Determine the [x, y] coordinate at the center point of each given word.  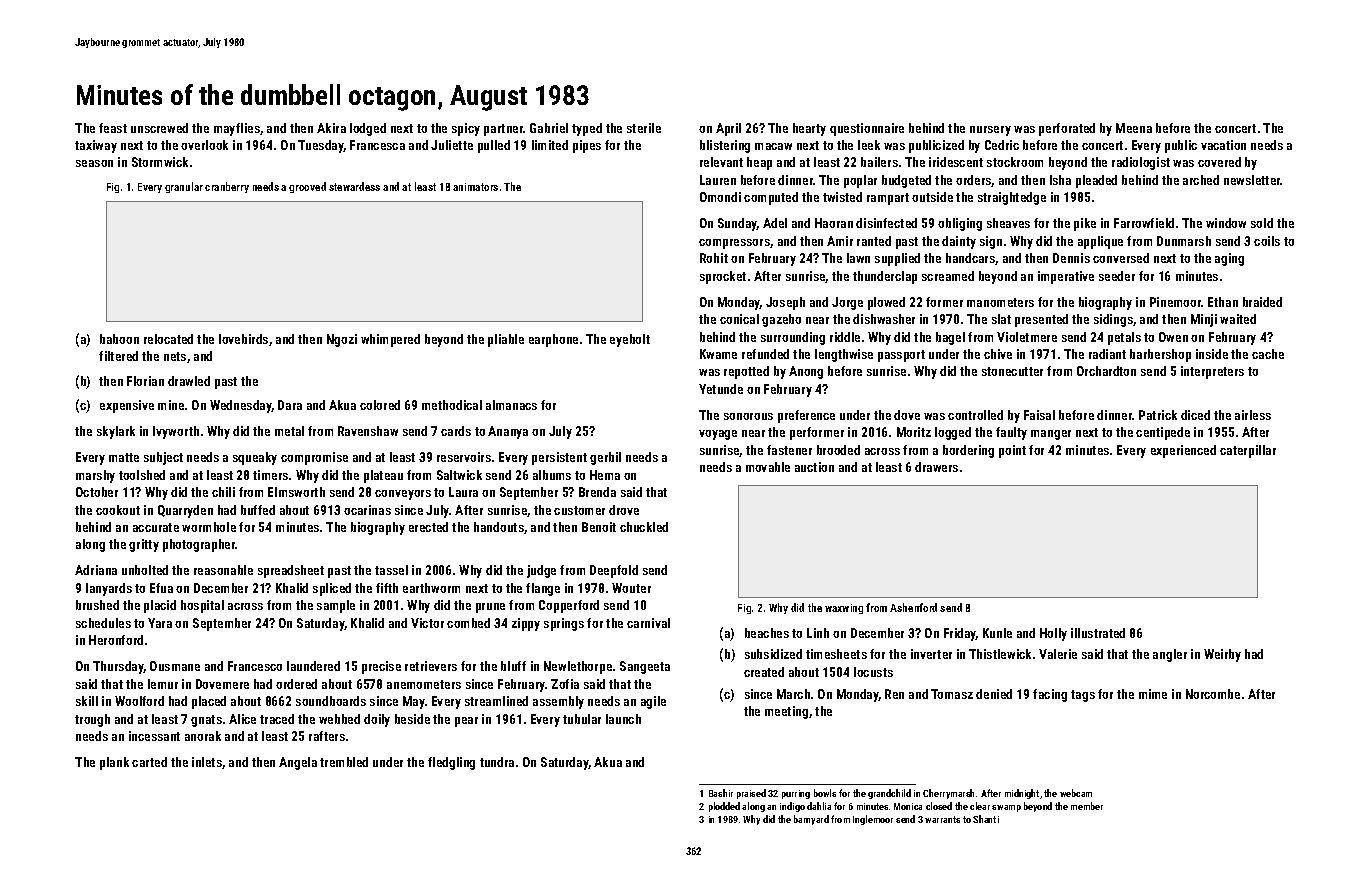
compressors [734, 244]
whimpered [390, 340]
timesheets [836, 654]
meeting [786, 712]
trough [92, 720]
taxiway [96, 146]
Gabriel [549, 128]
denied [994, 694]
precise [381, 667]
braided [1262, 302]
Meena [1134, 128]
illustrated [1098, 633]
